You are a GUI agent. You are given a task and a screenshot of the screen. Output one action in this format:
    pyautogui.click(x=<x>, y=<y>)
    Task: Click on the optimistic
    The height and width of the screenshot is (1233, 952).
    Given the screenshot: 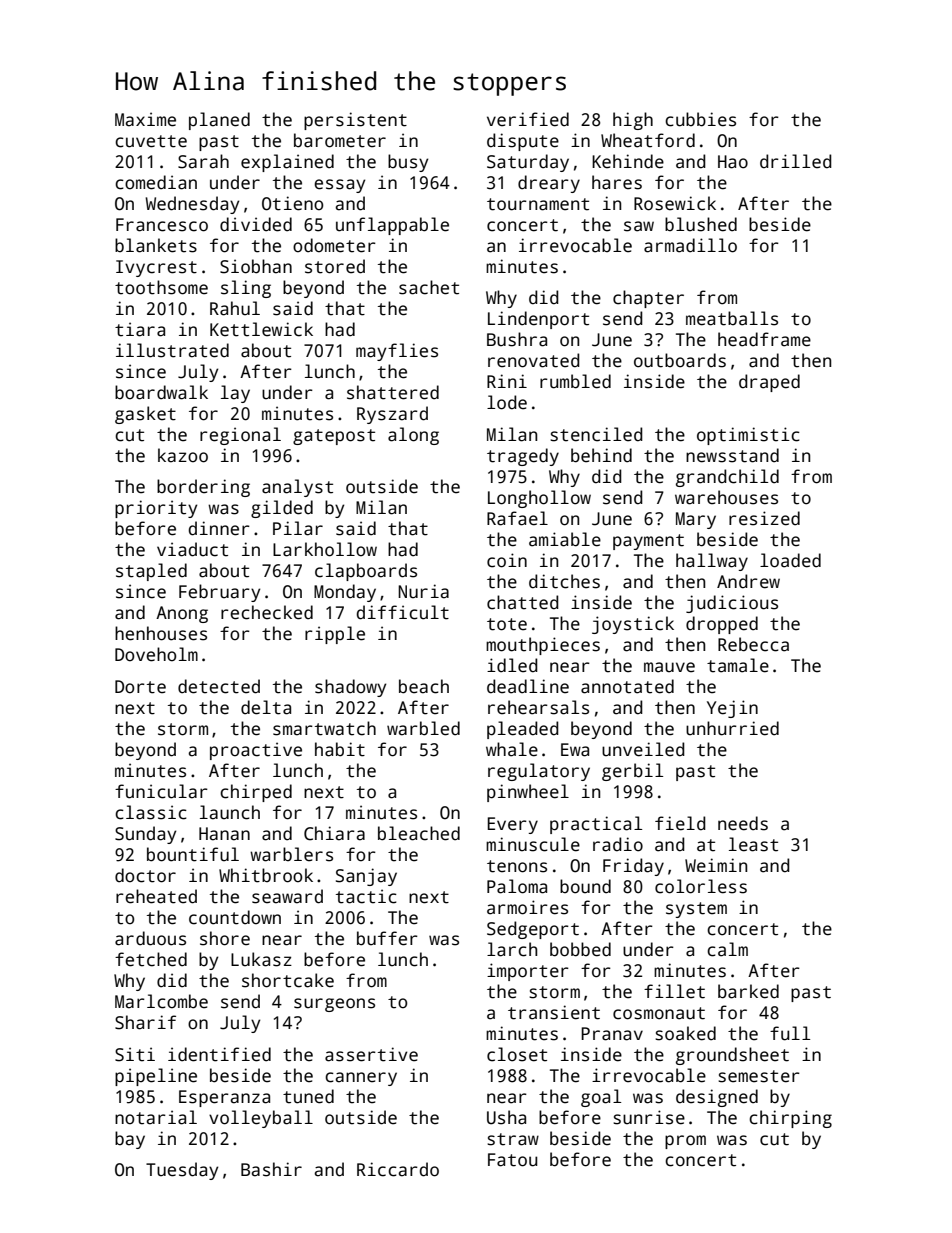 What is the action you would take?
    pyautogui.click(x=748, y=436)
